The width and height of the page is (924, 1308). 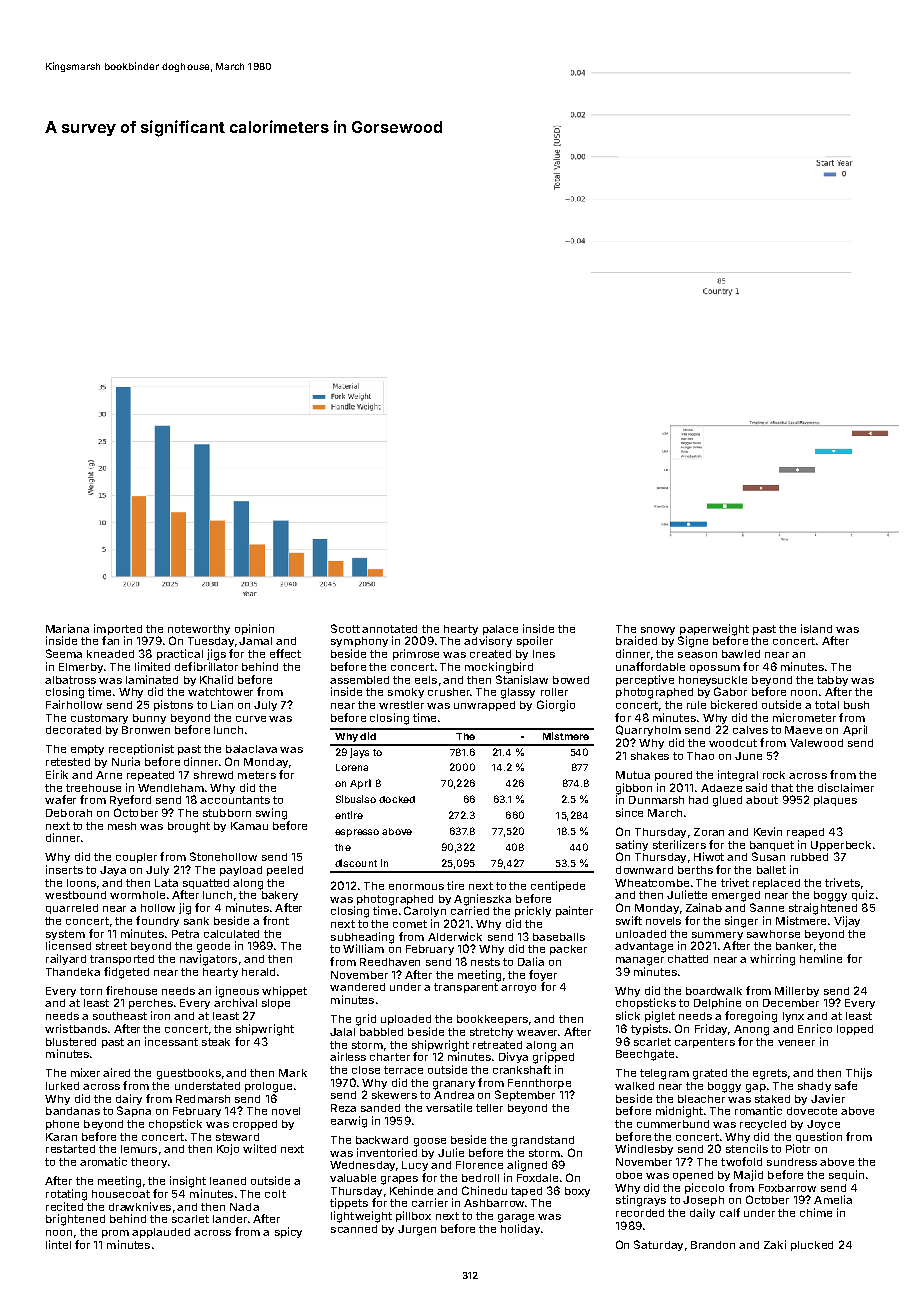 What do you see at coordinates (356, 863) in the page?
I see `discount` at bounding box center [356, 863].
